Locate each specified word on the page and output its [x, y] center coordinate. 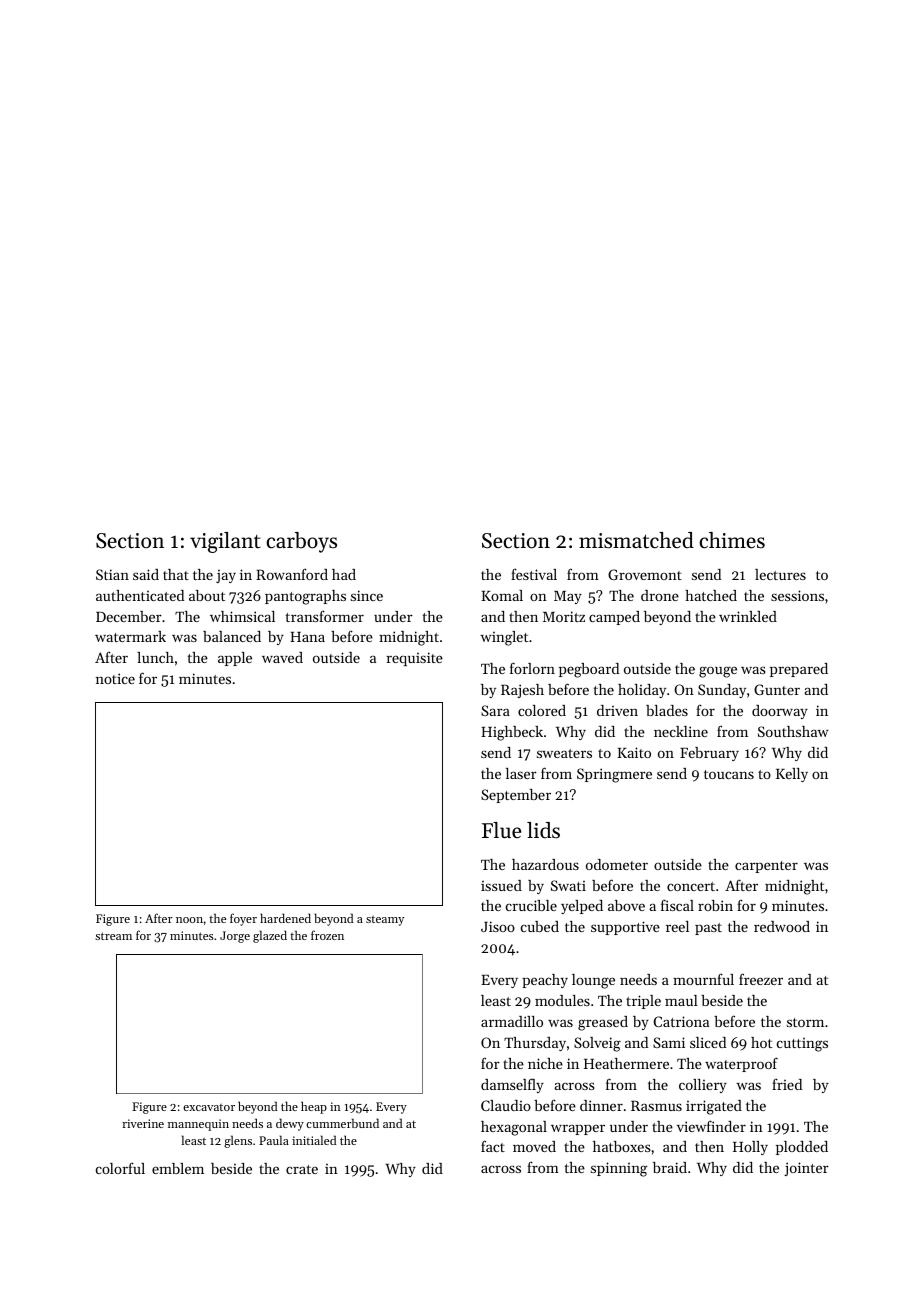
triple [643, 1002]
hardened [285, 918]
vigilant [225, 542]
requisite [414, 659]
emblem [178, 1168]
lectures [780, 574]
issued [501, 885]
